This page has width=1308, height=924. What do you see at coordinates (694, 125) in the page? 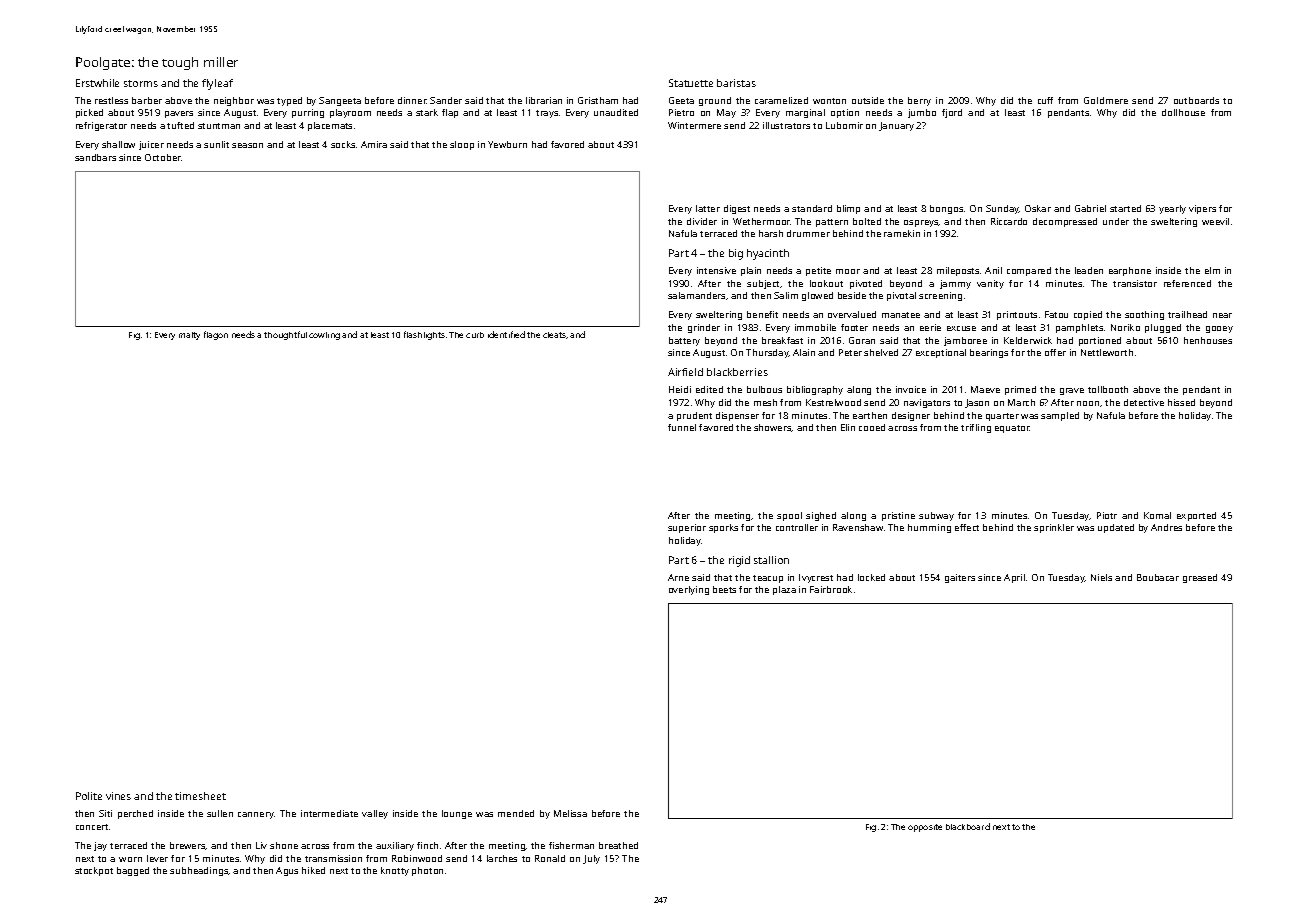
I see `Wintermere` at bounding box center [694, 125].
